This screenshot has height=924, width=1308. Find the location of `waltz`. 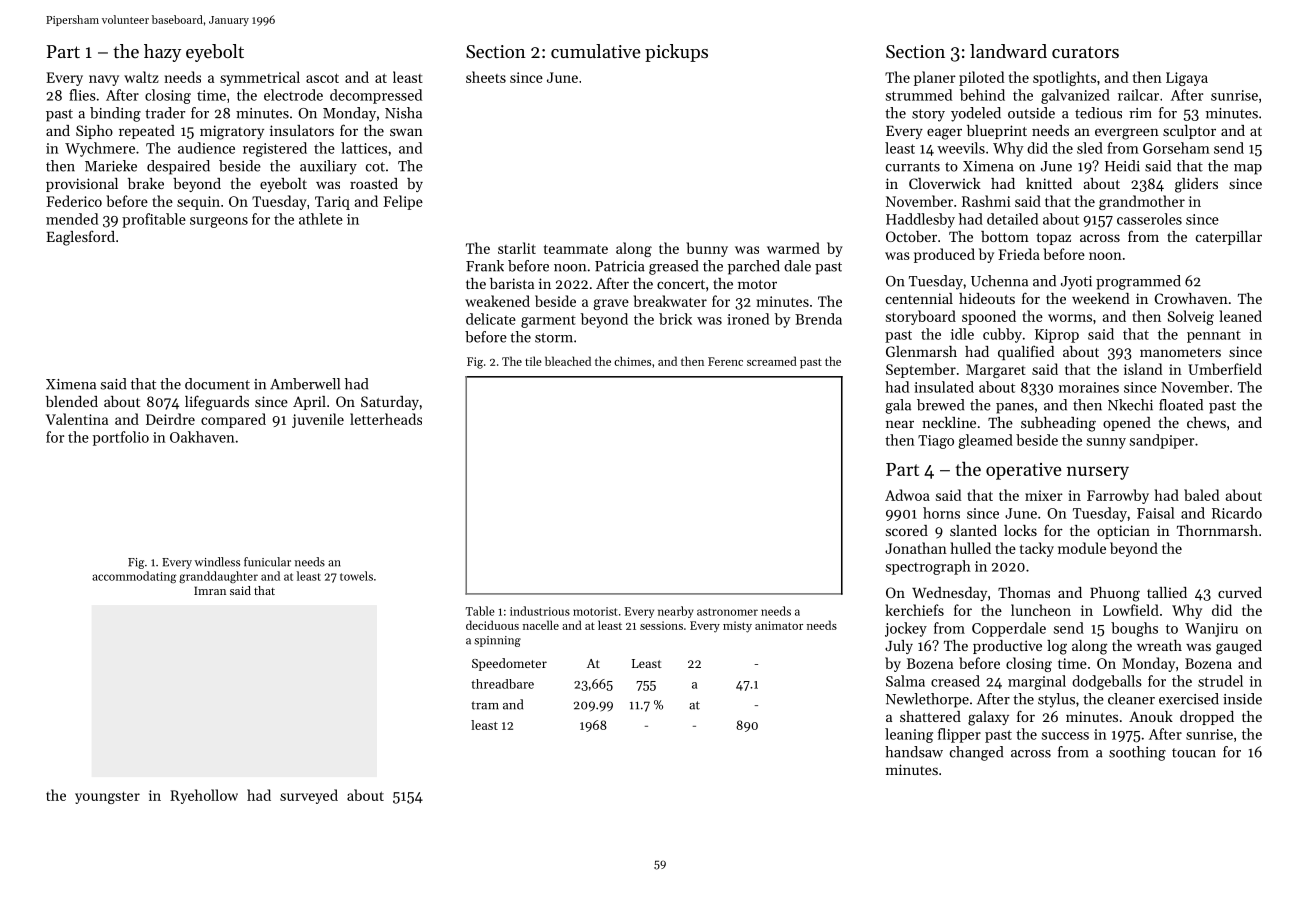

waltz is located at coordinates (141, 77).
